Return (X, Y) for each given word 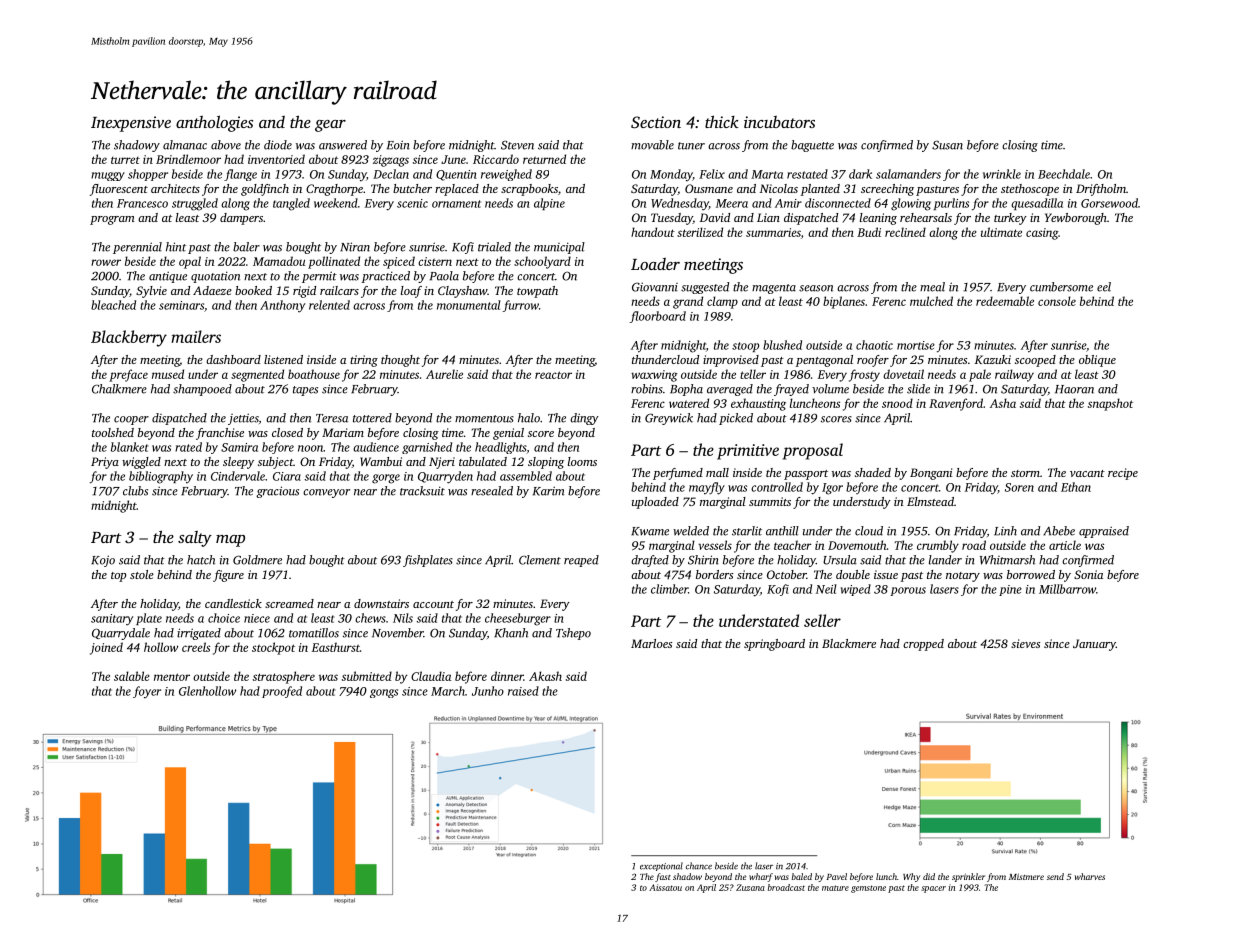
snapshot (1110, 404)
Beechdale (1064, 174)
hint (176, 247)
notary (963, 577)
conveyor (326, 493)
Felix (712, 174)
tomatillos (314, 633)
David (715, 217)
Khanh (511, 633)
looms (582, 461)
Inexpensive (131, 124)
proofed (282, 692)
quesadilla (1037, 204)
